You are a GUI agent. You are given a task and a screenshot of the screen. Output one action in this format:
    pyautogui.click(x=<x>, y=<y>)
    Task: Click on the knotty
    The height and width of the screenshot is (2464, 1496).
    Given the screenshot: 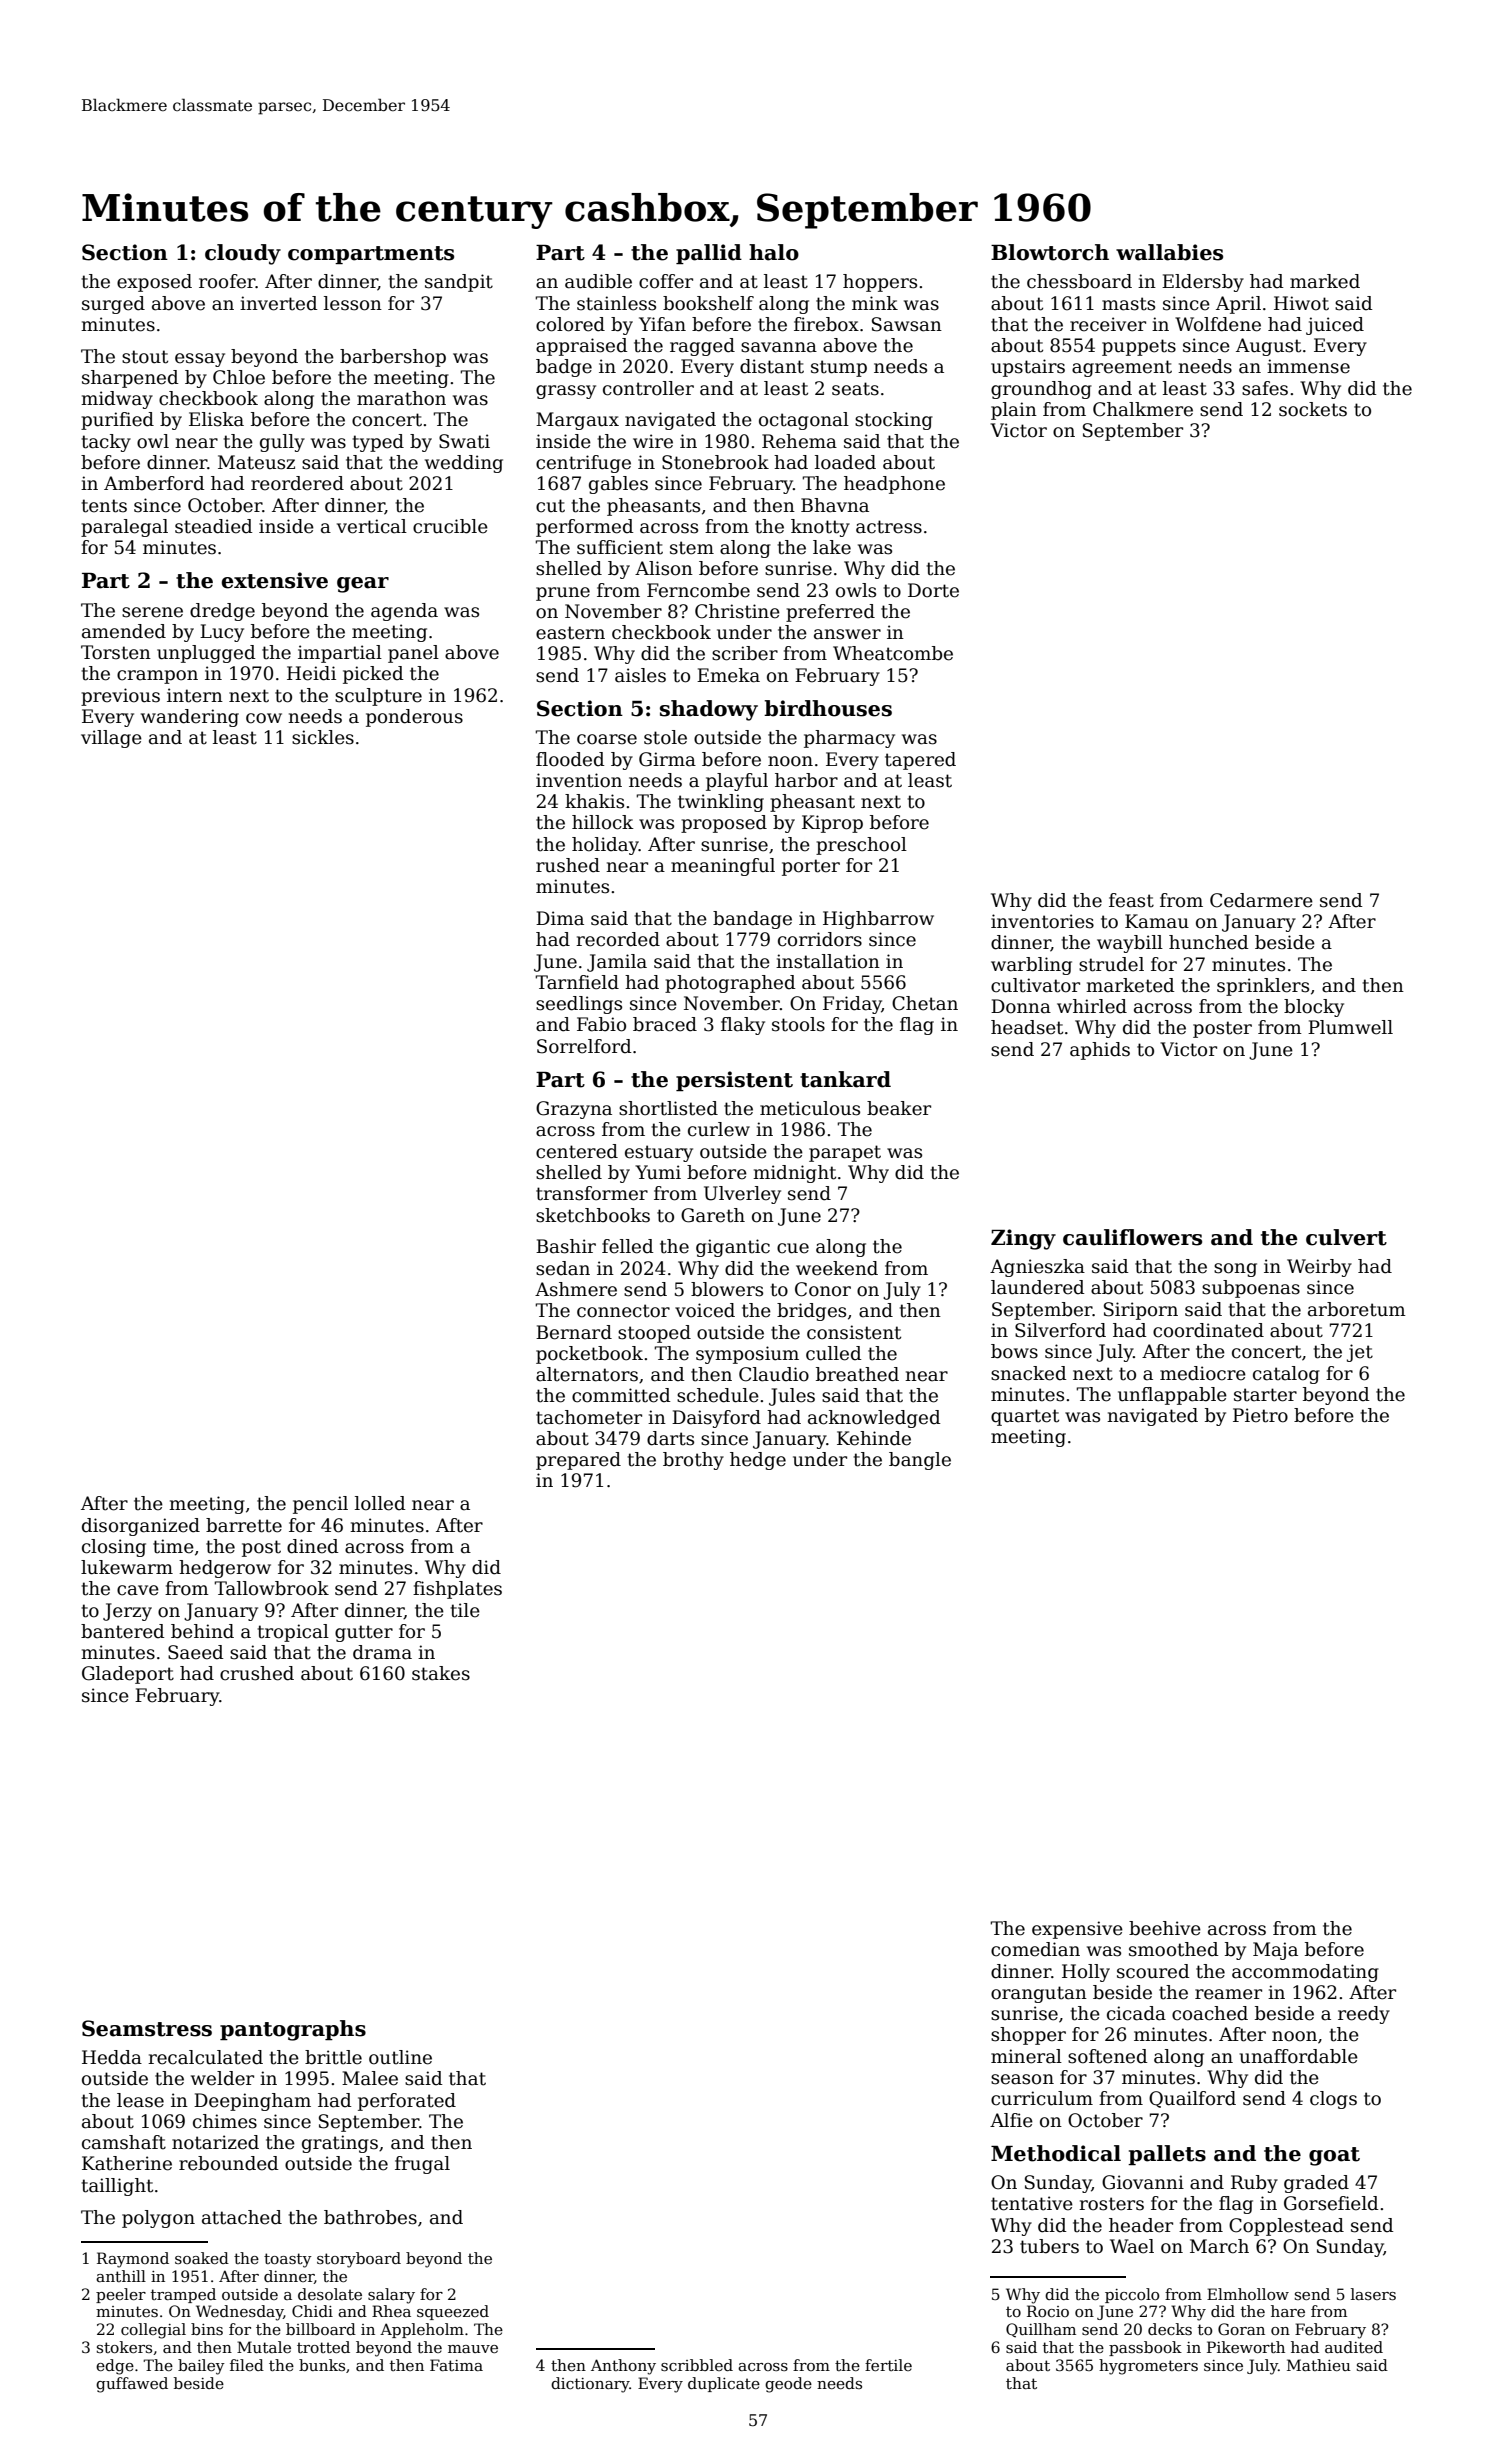 What is the action you would take?
    pyautogui.click(x=820, y=528)
